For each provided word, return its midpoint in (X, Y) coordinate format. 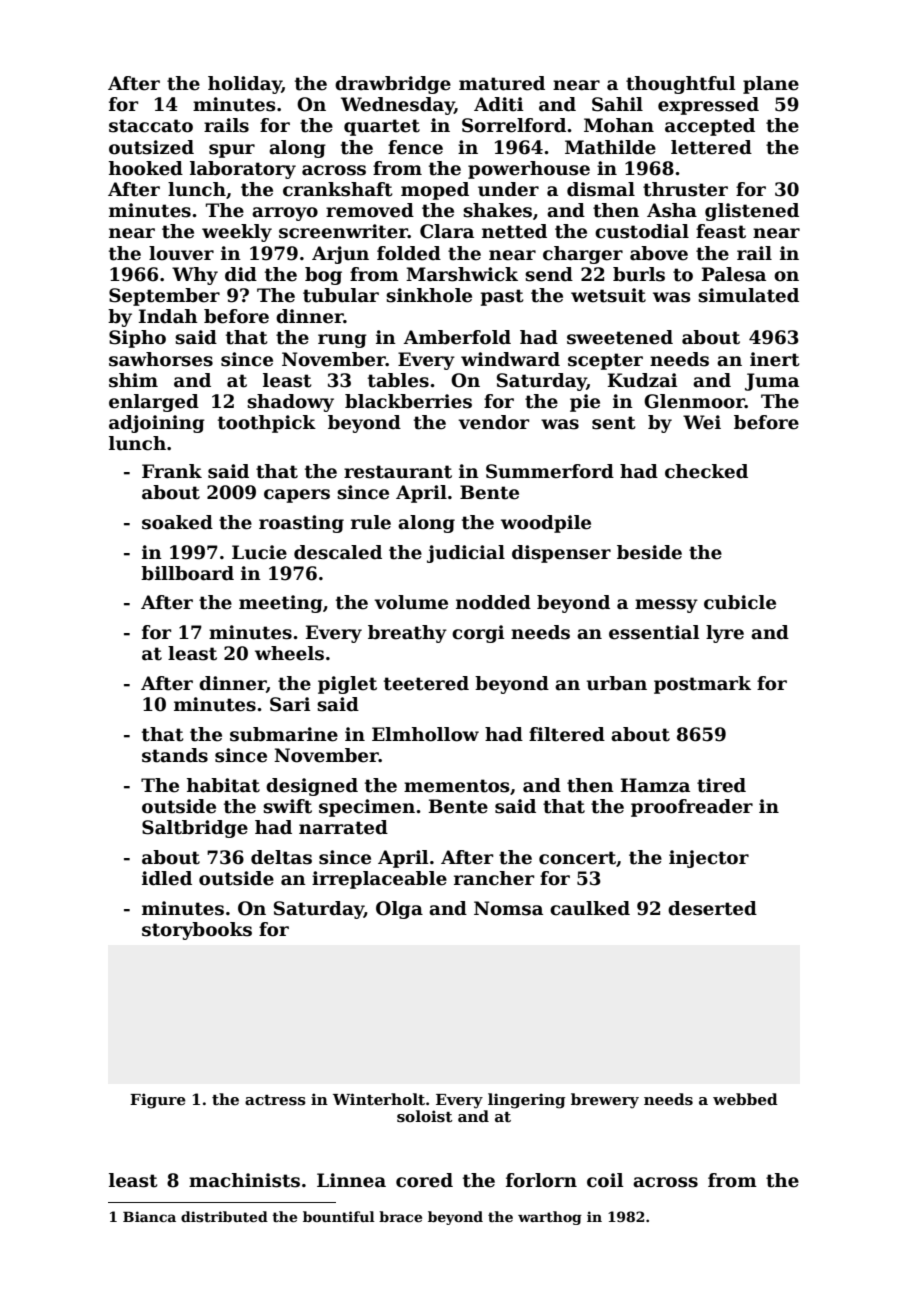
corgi (478, 634)
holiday (245, 85)
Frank (172, 471)
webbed (745, 1099)
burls (639, 274)
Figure (158, 1101)
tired (721, 785)
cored (424, 1180)
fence (415, 147)
